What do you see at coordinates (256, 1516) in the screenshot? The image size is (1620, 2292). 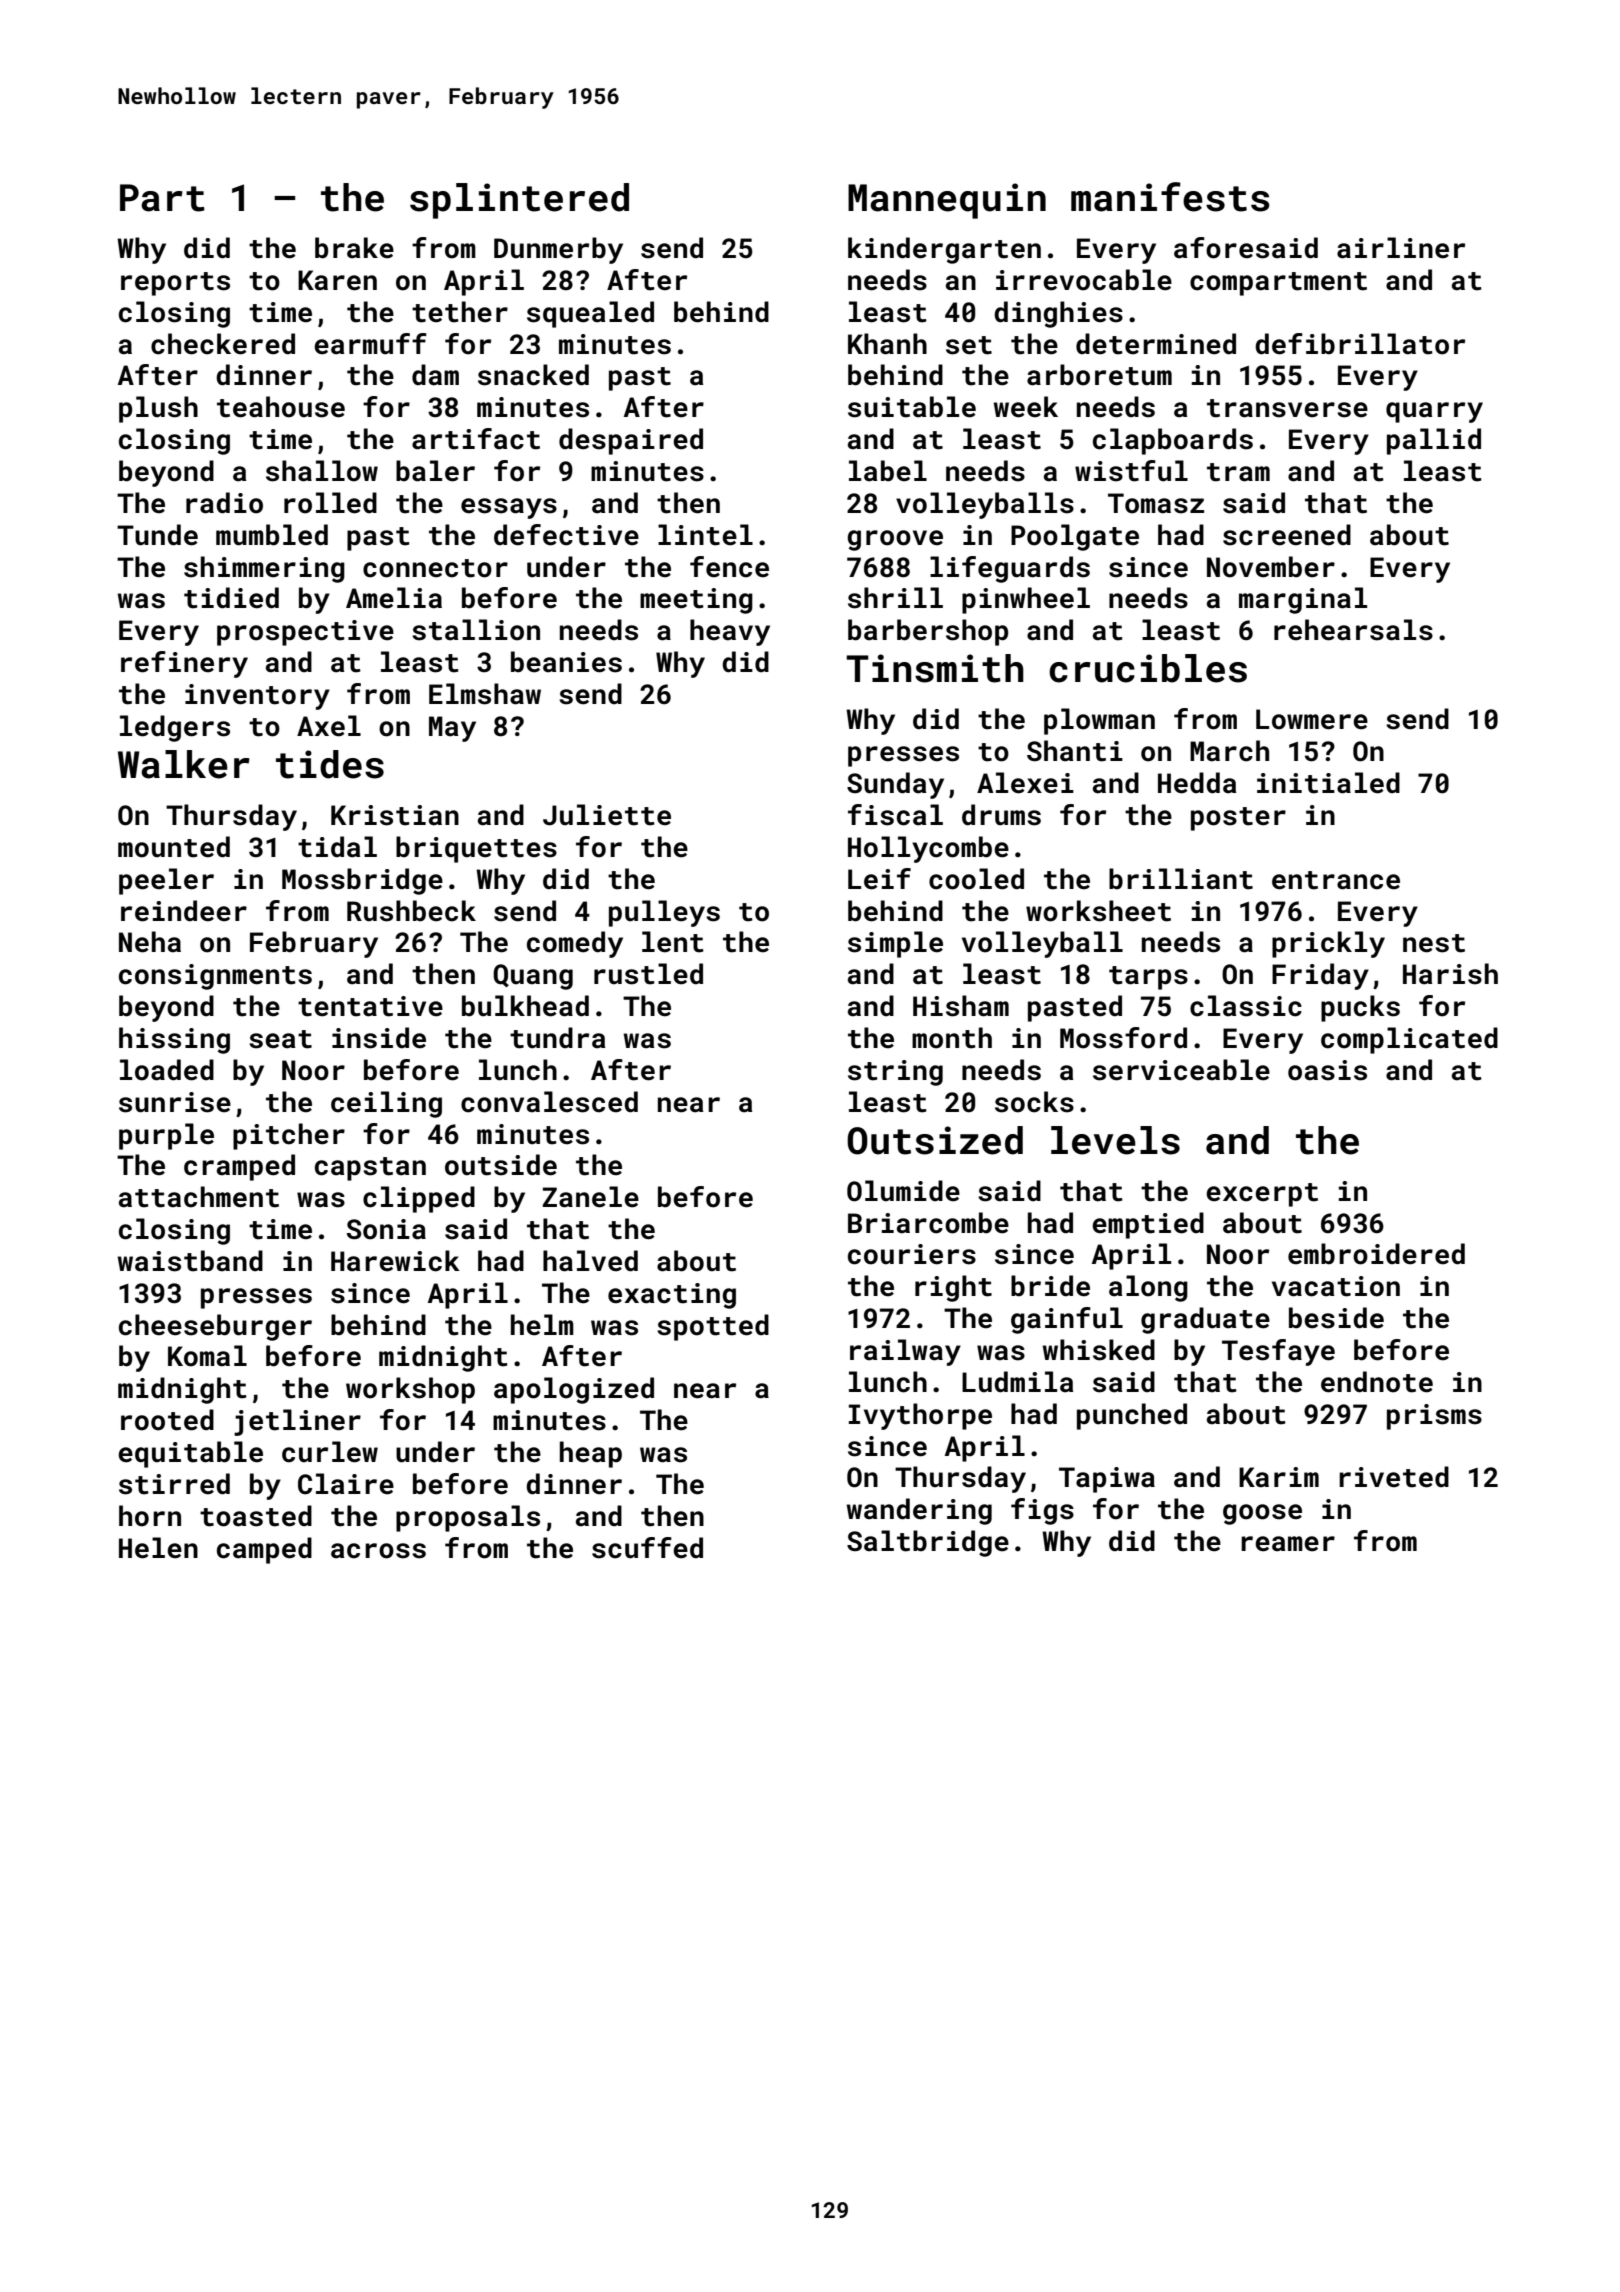 I see `toasted` at bounding box center [256, 1516].
